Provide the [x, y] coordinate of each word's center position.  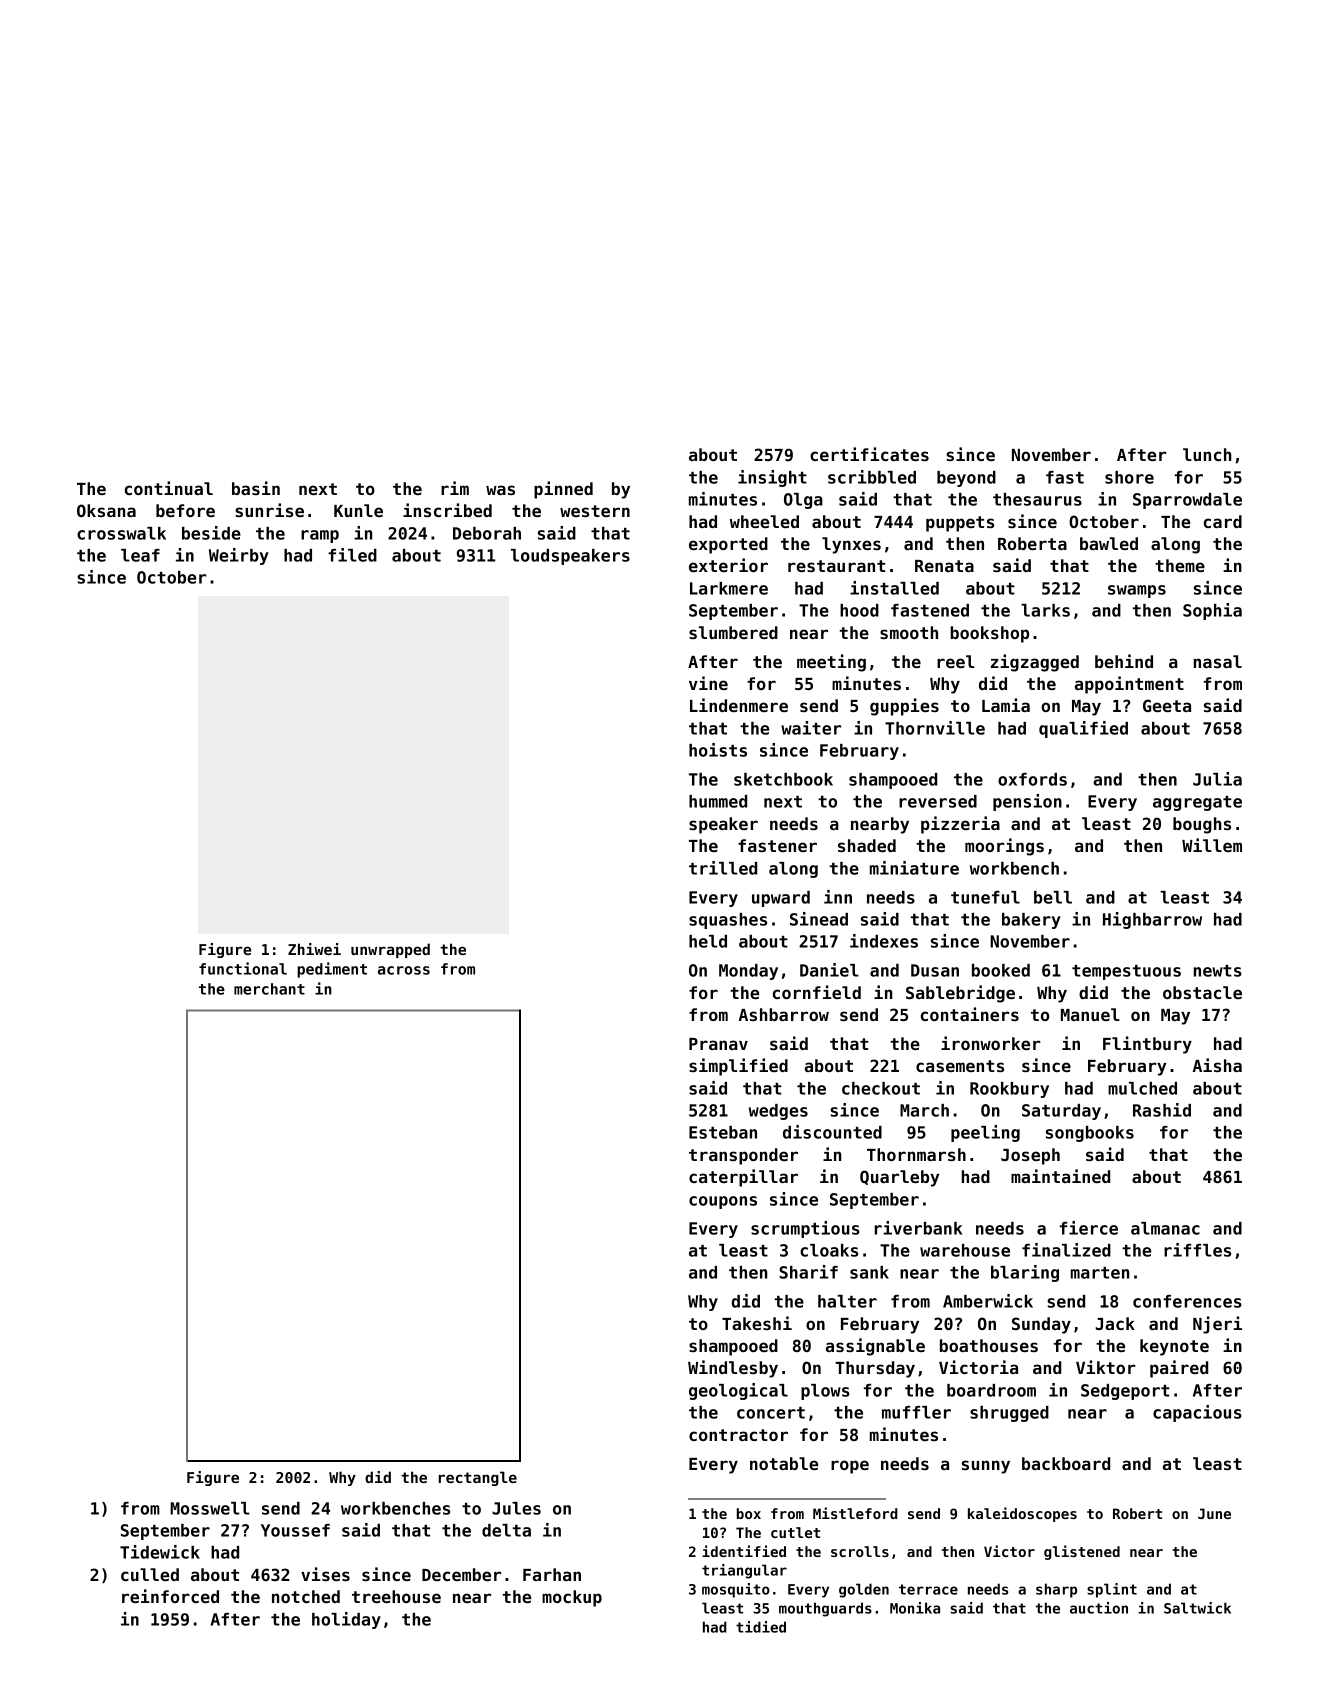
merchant [269, 989]
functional [243, 968]
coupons [723, 1202]
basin [256, 488]
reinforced [170, 1596]
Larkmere [729, 588]
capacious [1197, 1413]
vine [708, 683]
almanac [1165, 1228]
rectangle [477, 1478]
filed [352, 555]
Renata [944, 566]
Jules [516, 1508]
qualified [1083, 729]
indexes [884, 941]
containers [970, 1014]
